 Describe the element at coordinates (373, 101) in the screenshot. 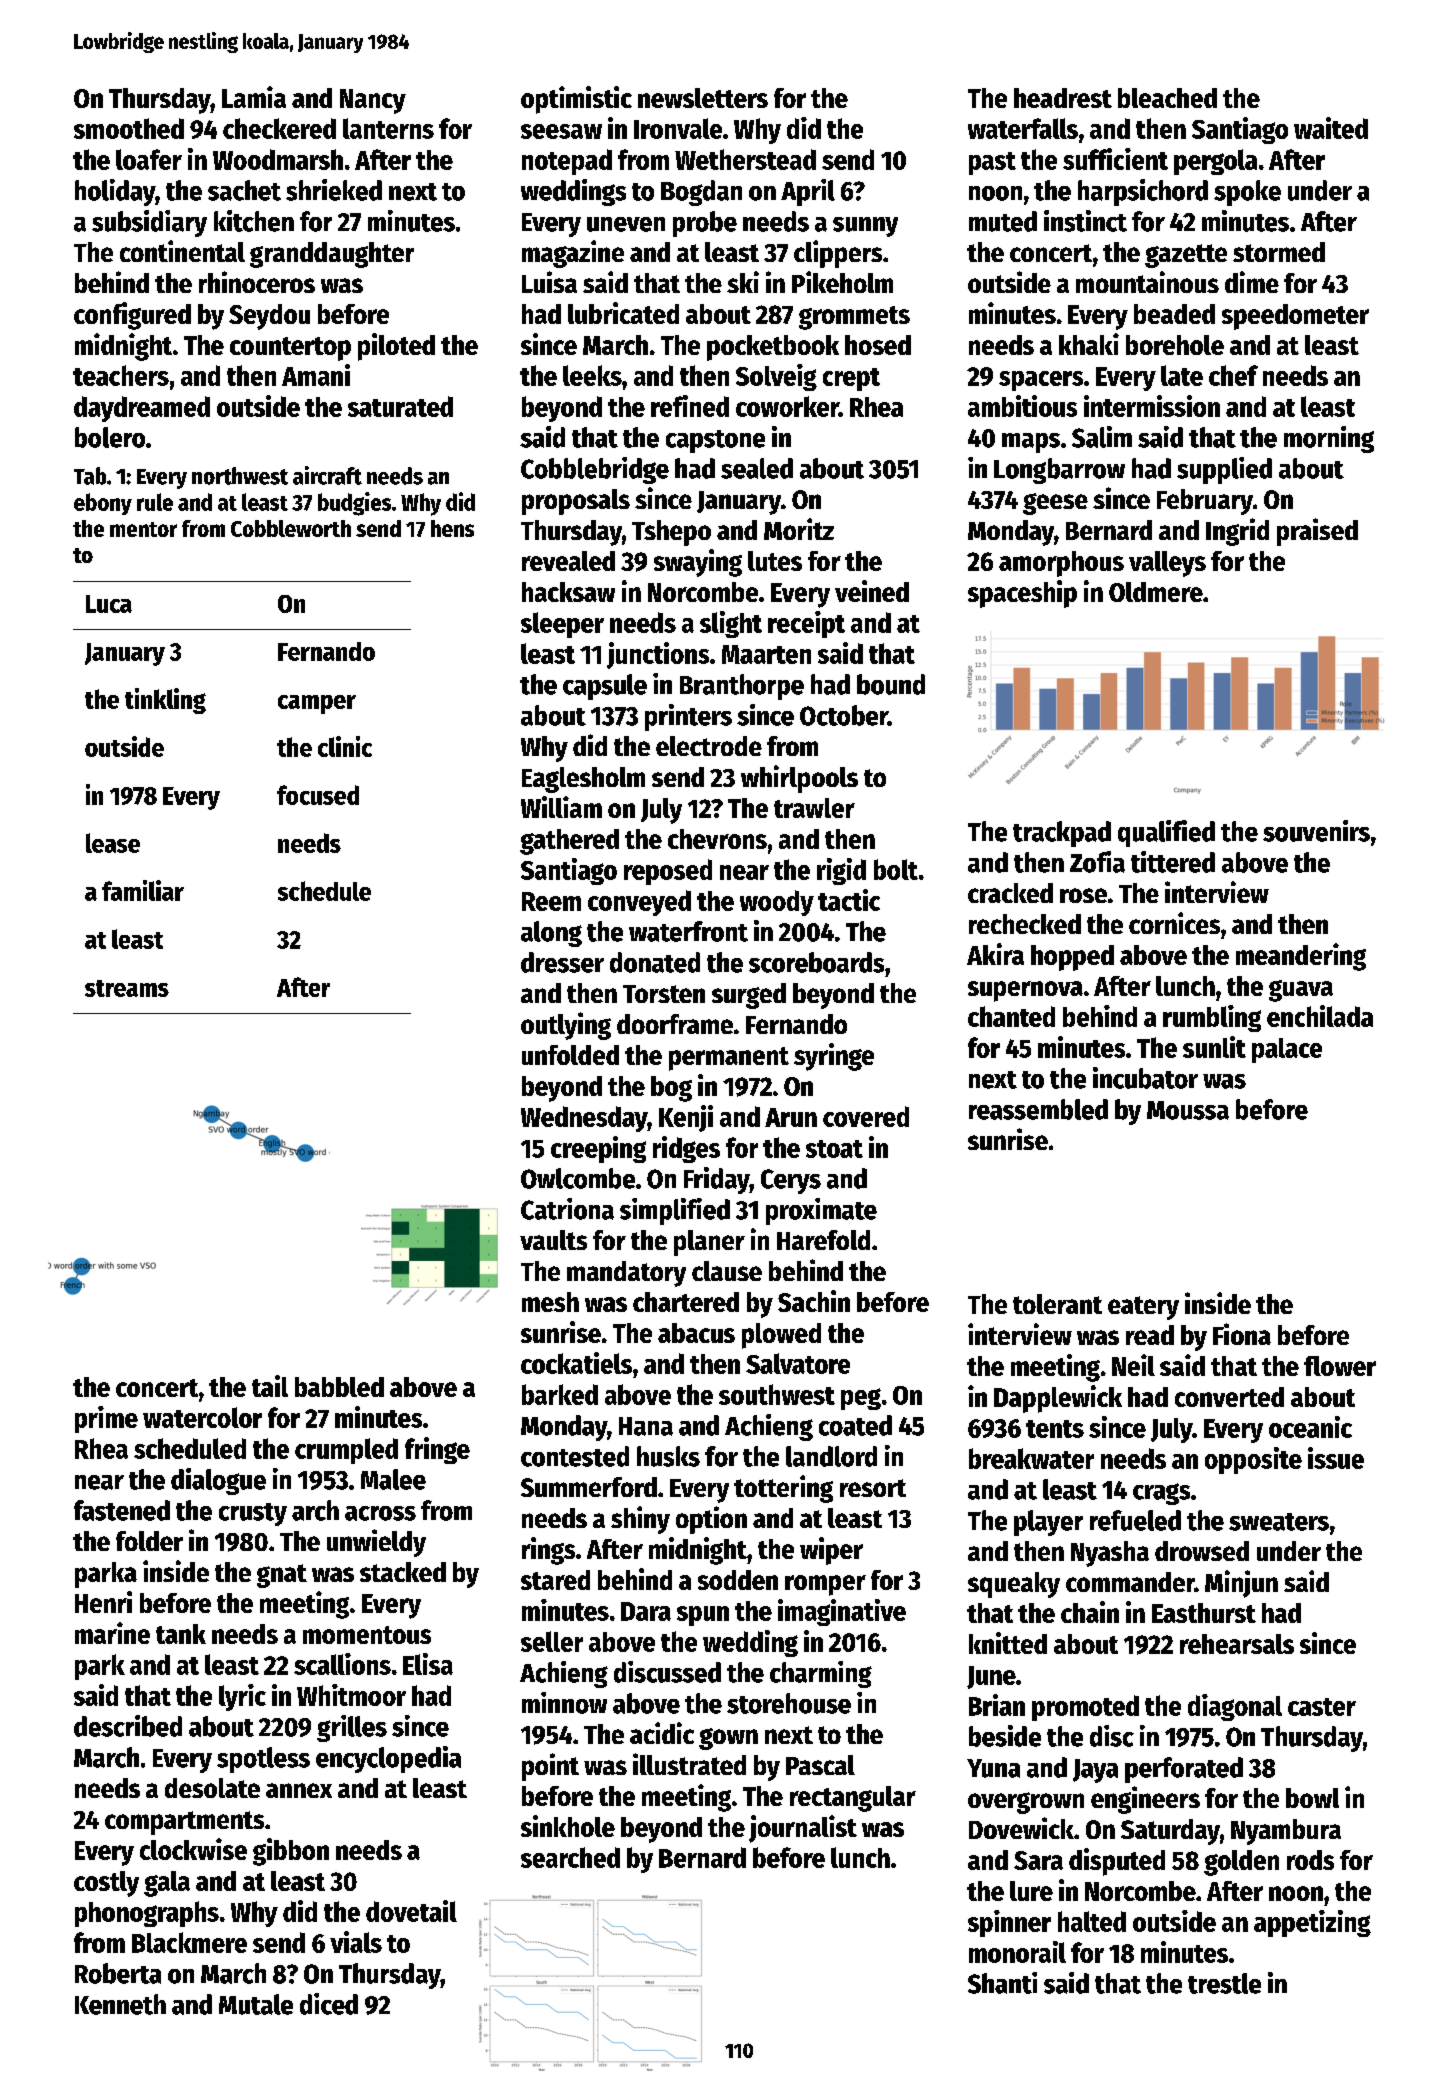

I see `Nancy` at that location.
